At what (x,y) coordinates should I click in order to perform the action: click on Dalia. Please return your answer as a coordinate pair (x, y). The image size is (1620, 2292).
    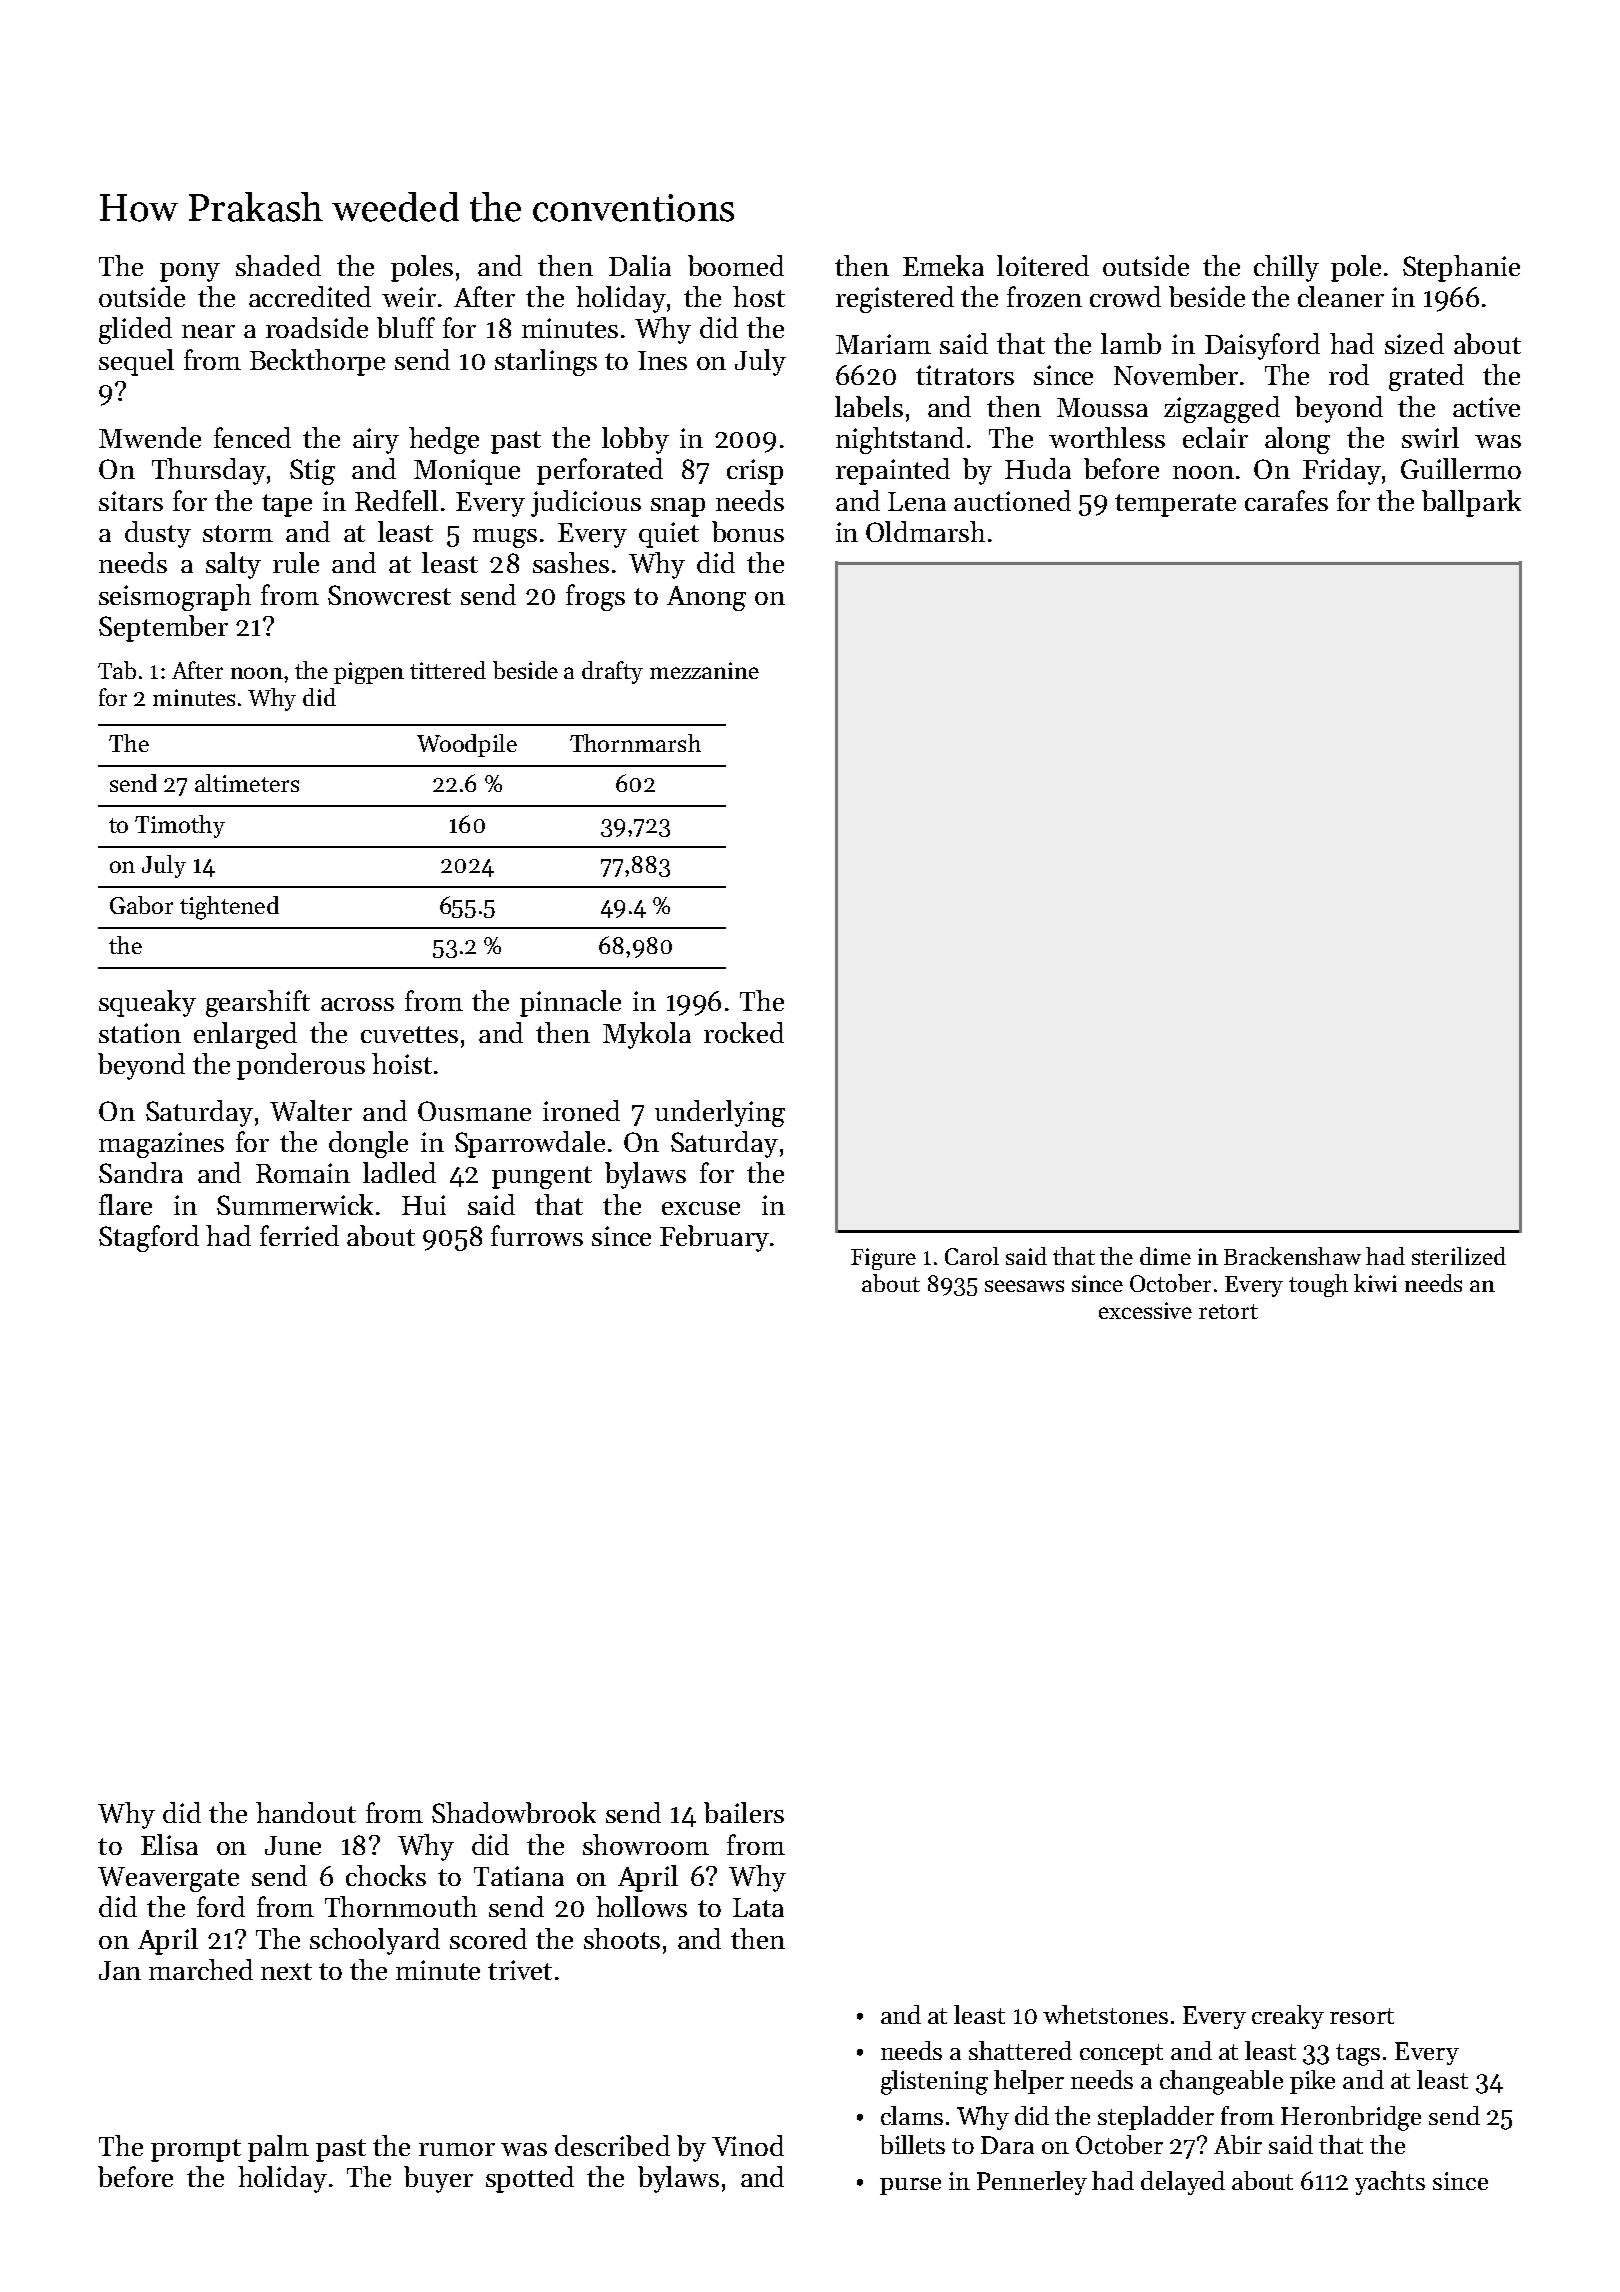
    Looking at the image, I should click on (640, 265).
